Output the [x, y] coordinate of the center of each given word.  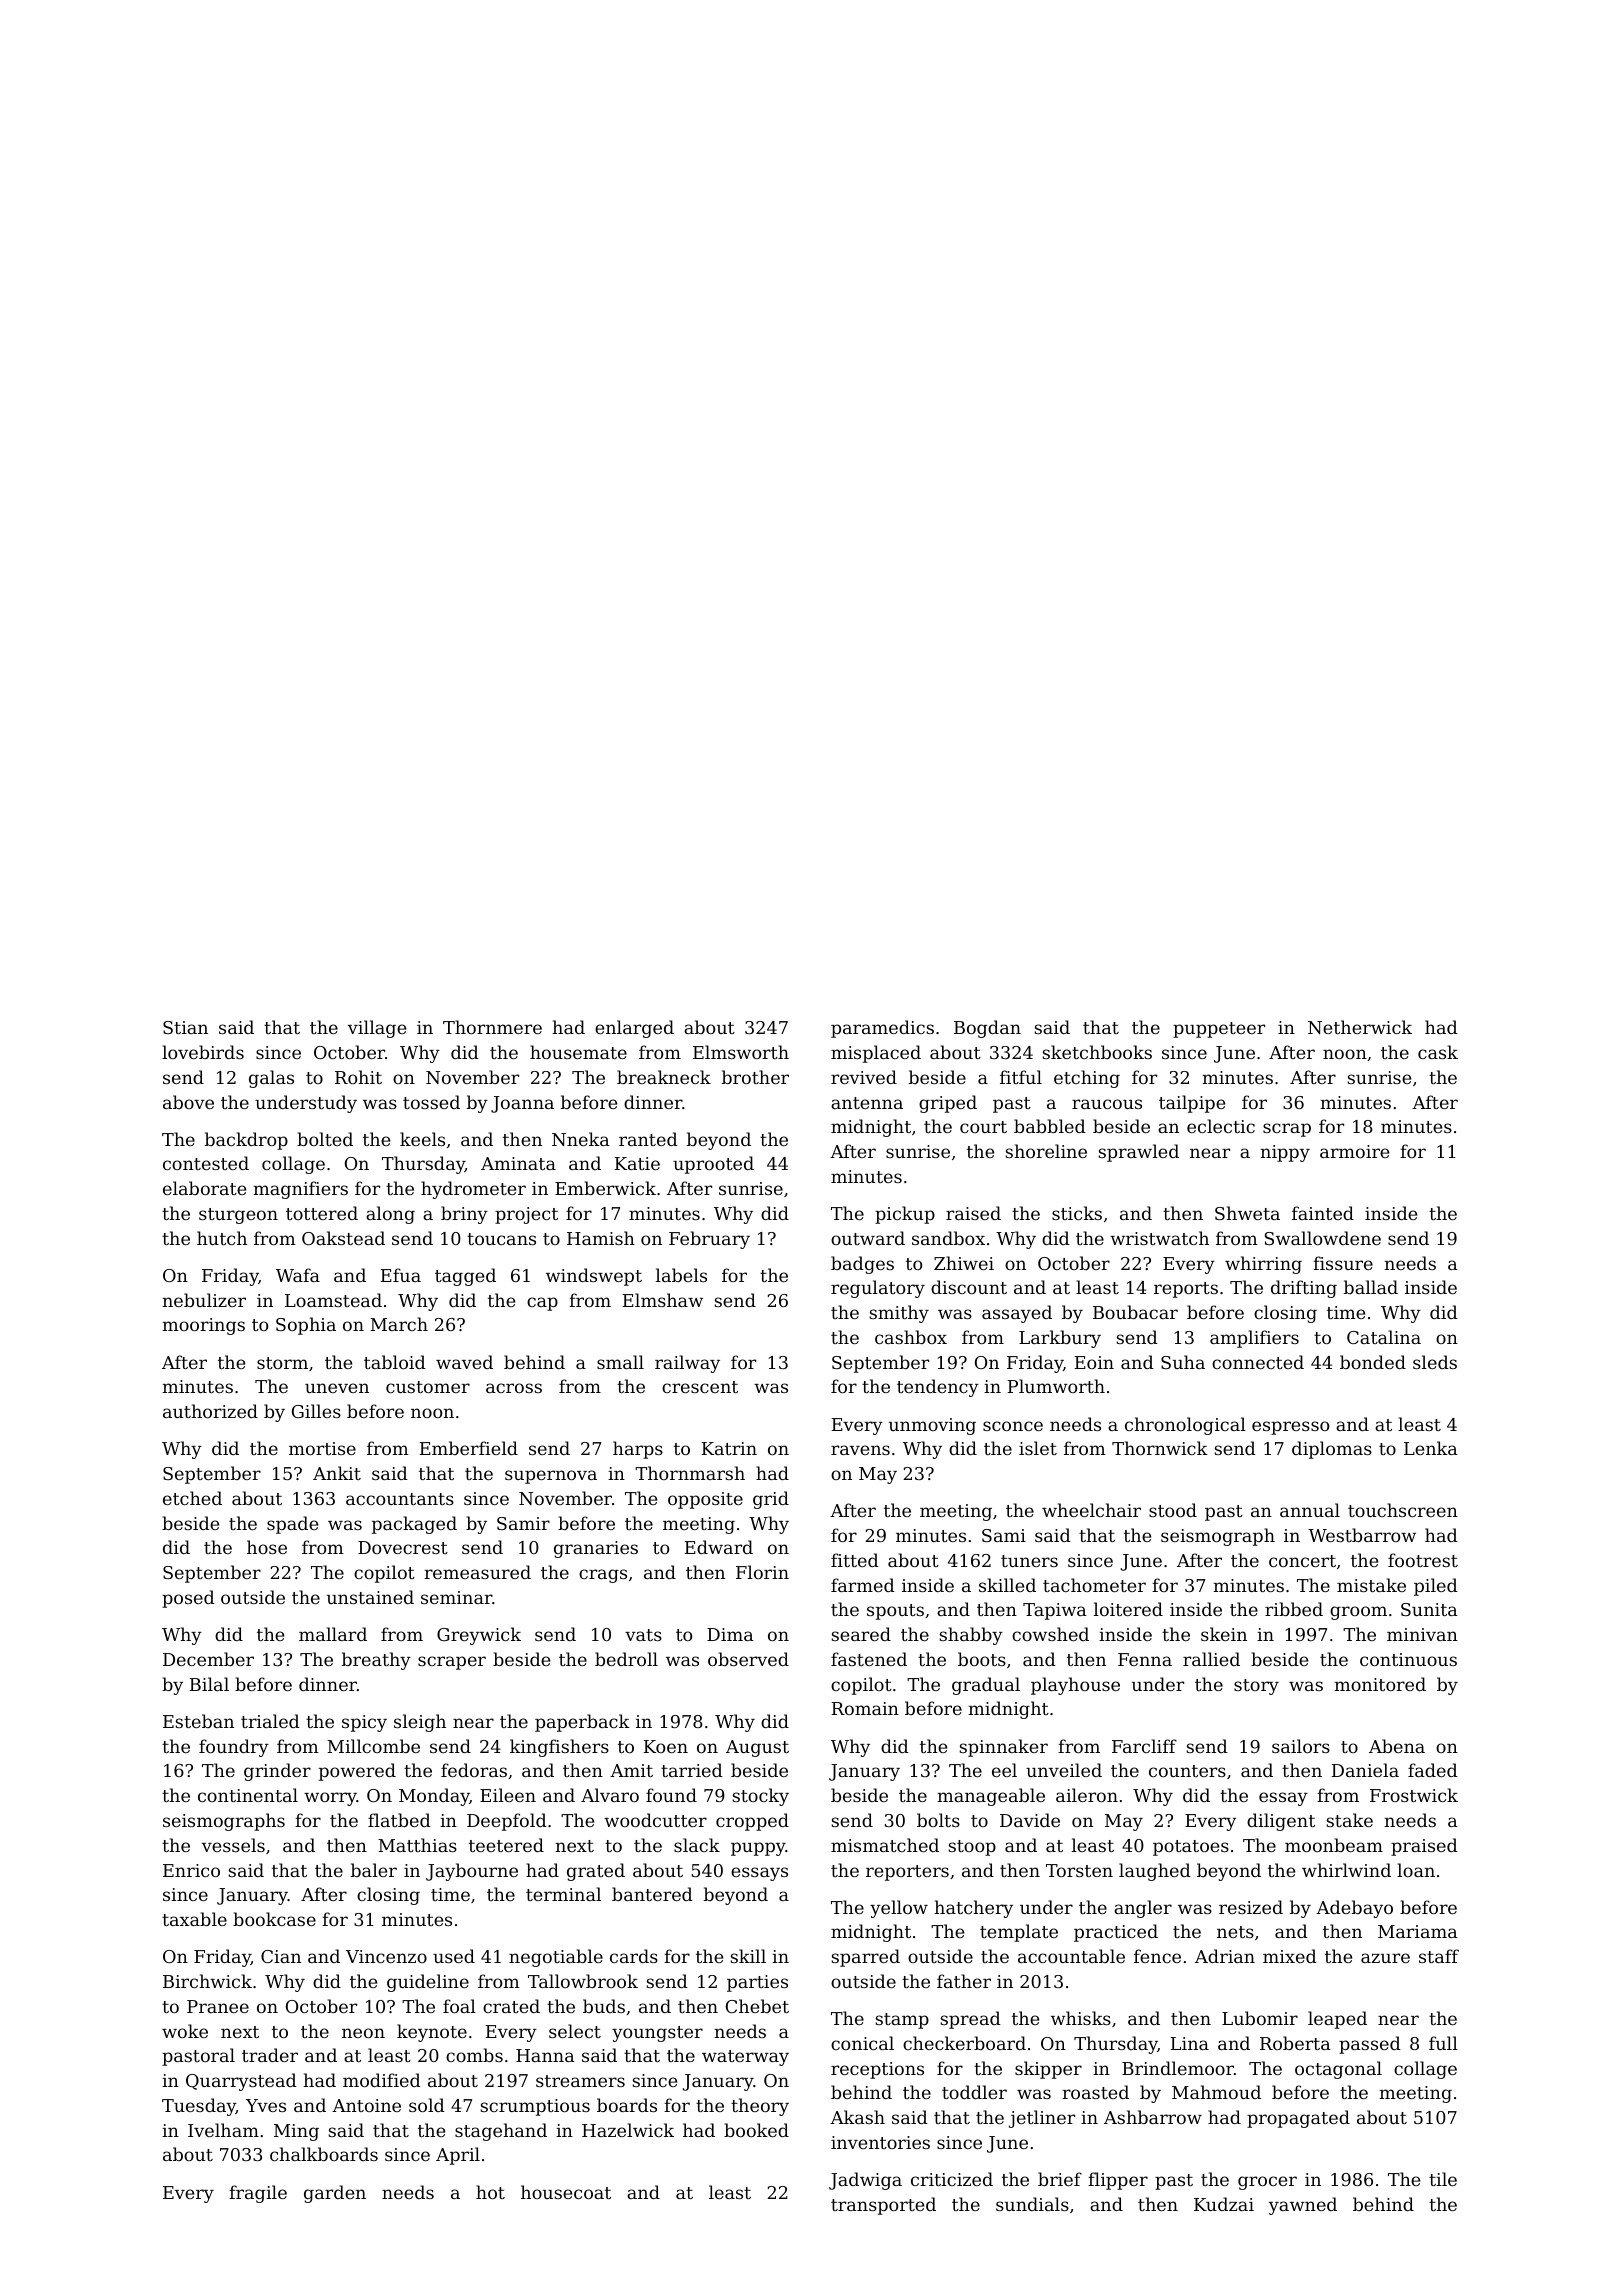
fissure [1343, 1263]
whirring [1263, 1265]
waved [464, 1362]
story [1256, 1687]
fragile [258, 2194]
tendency [938, 1388]
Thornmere [492, 1027]
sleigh [420, 1723]
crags [603, 1576]
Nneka [581, 1139]
